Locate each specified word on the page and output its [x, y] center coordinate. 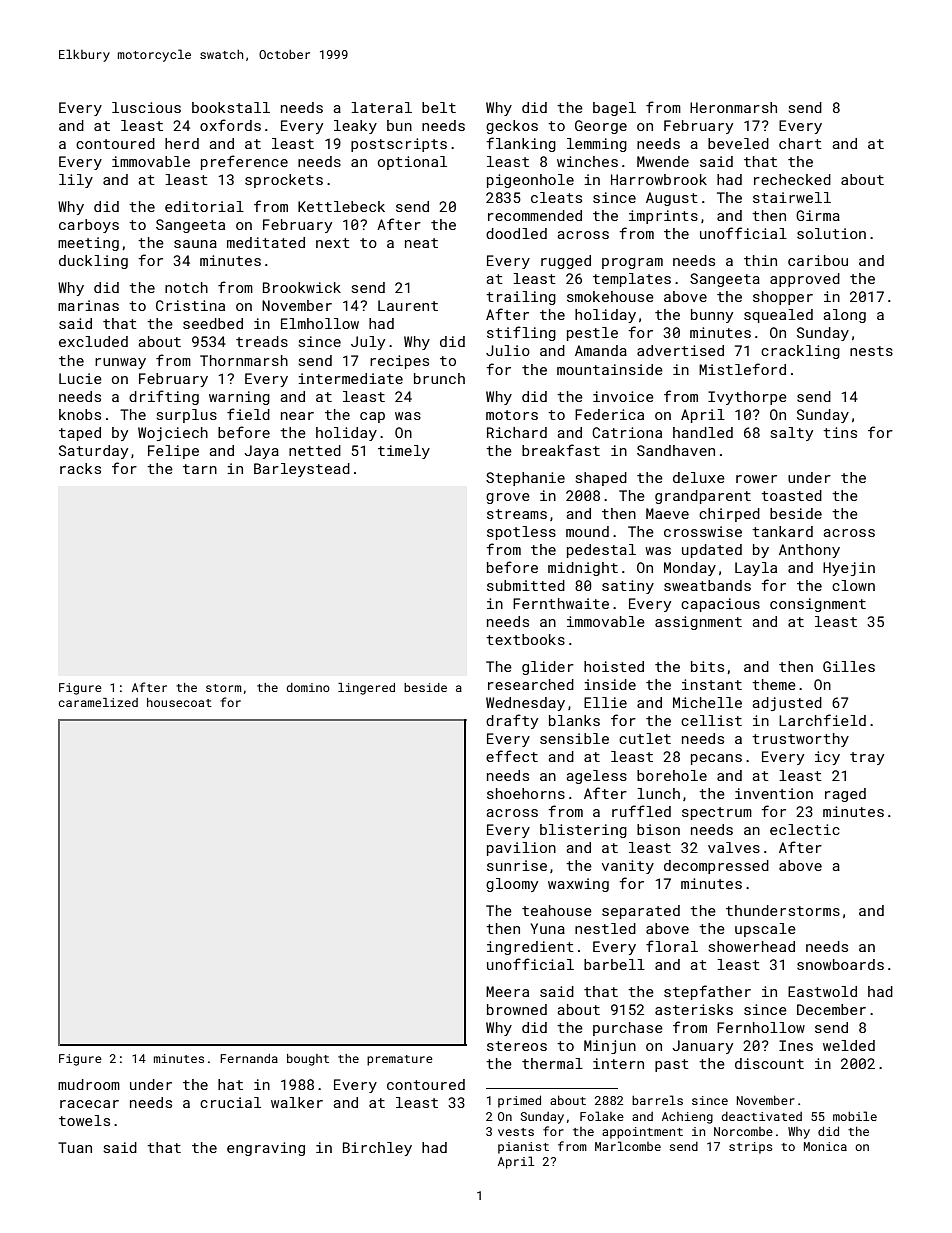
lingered [366, 689]
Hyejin [849, 569]
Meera [507, 991]
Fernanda [249, 1058]
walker [297, 1102]
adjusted [787, 704]
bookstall [231, 107]
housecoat [179, 702]
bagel [614, 109]
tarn [200, 469]
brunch [439, 378]
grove [508, 498]
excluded [93, 341]
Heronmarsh [733, 107]
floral [672, 946]
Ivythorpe [747, 398]
